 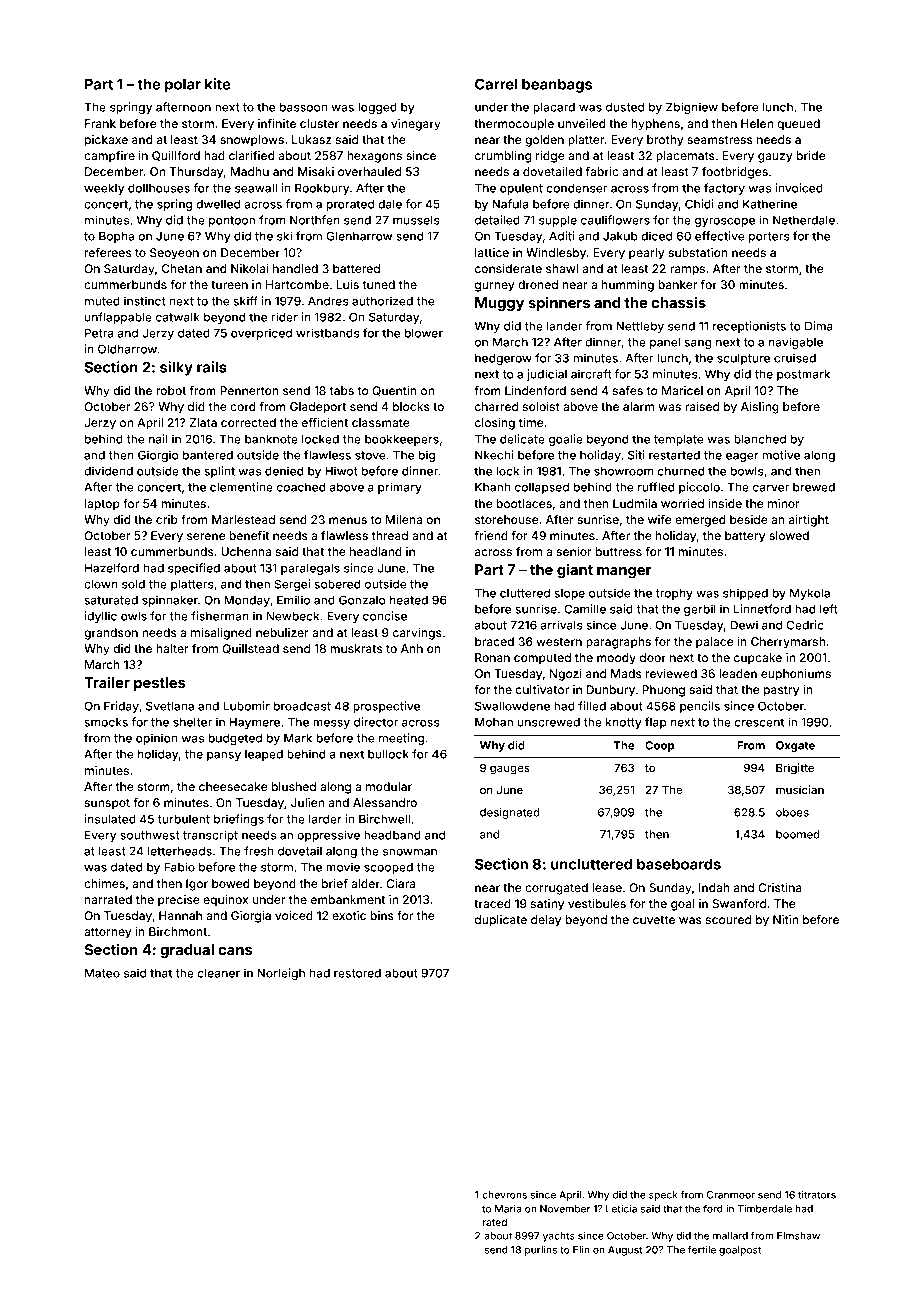 I want to click on August, so click(x=625, y=1251).
